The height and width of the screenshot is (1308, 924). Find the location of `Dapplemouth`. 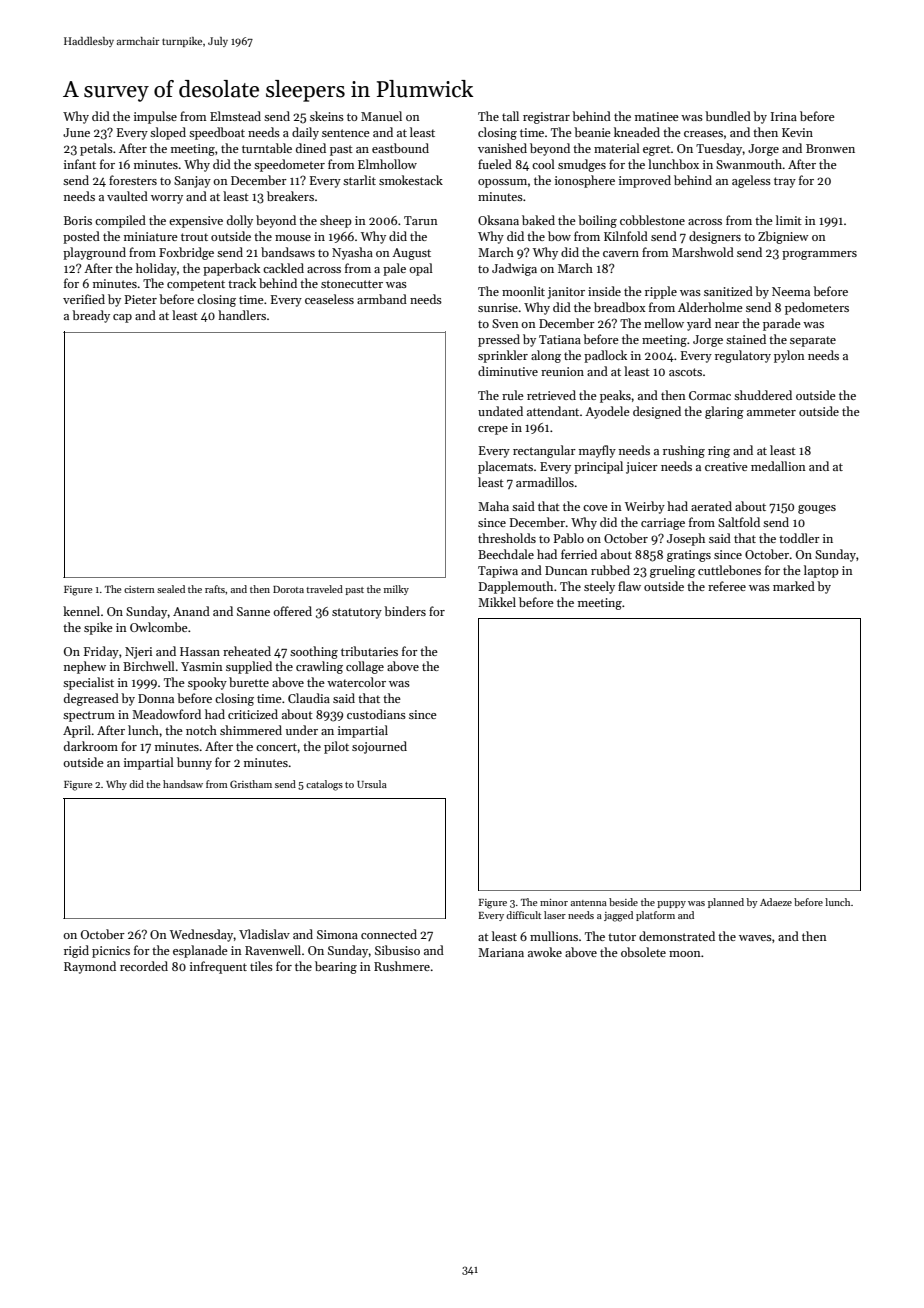

Dapplemouth is located at coordinates (516, 587).
